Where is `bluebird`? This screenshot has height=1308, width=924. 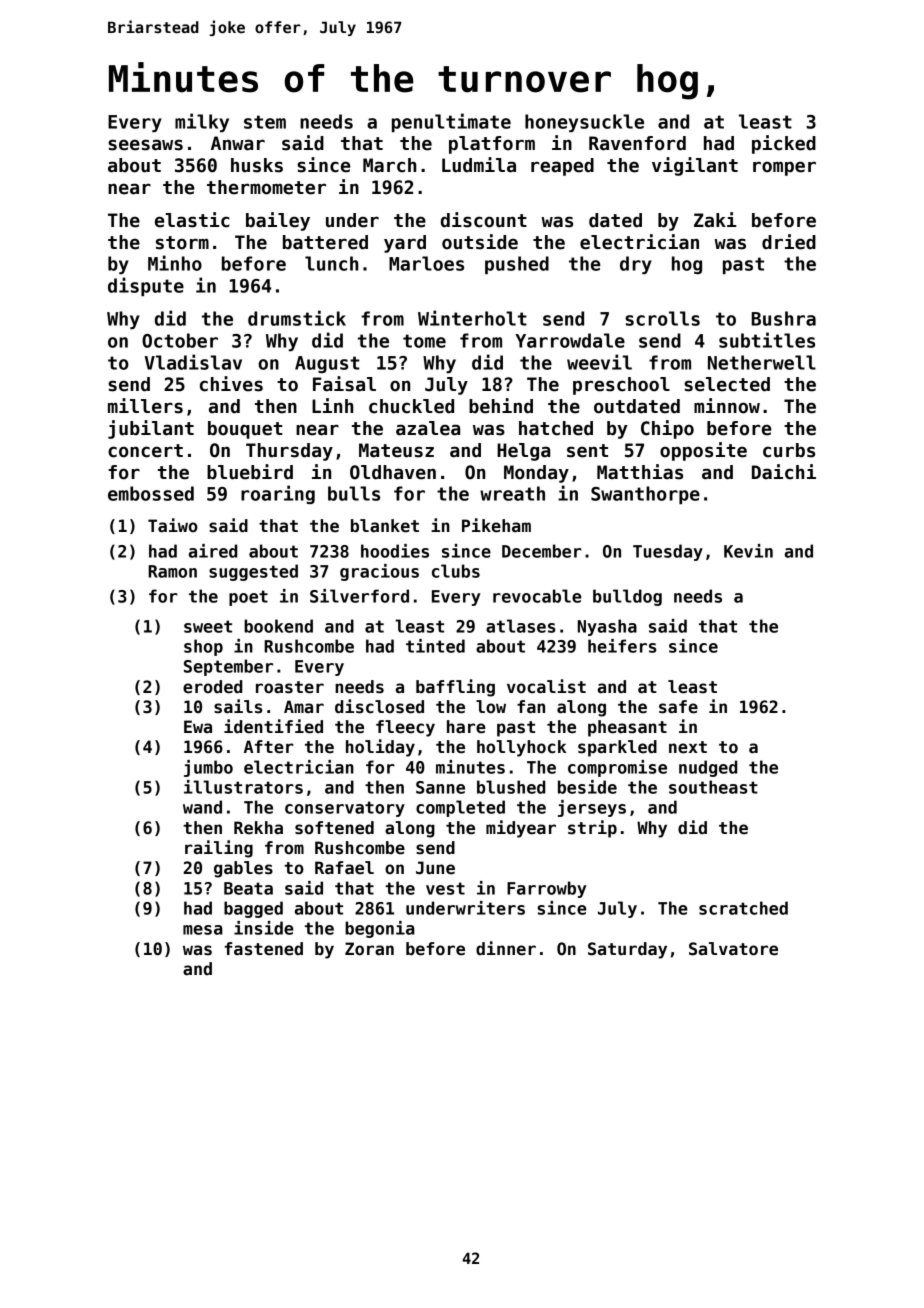 bluebird is located at coordinates (250, 472).
